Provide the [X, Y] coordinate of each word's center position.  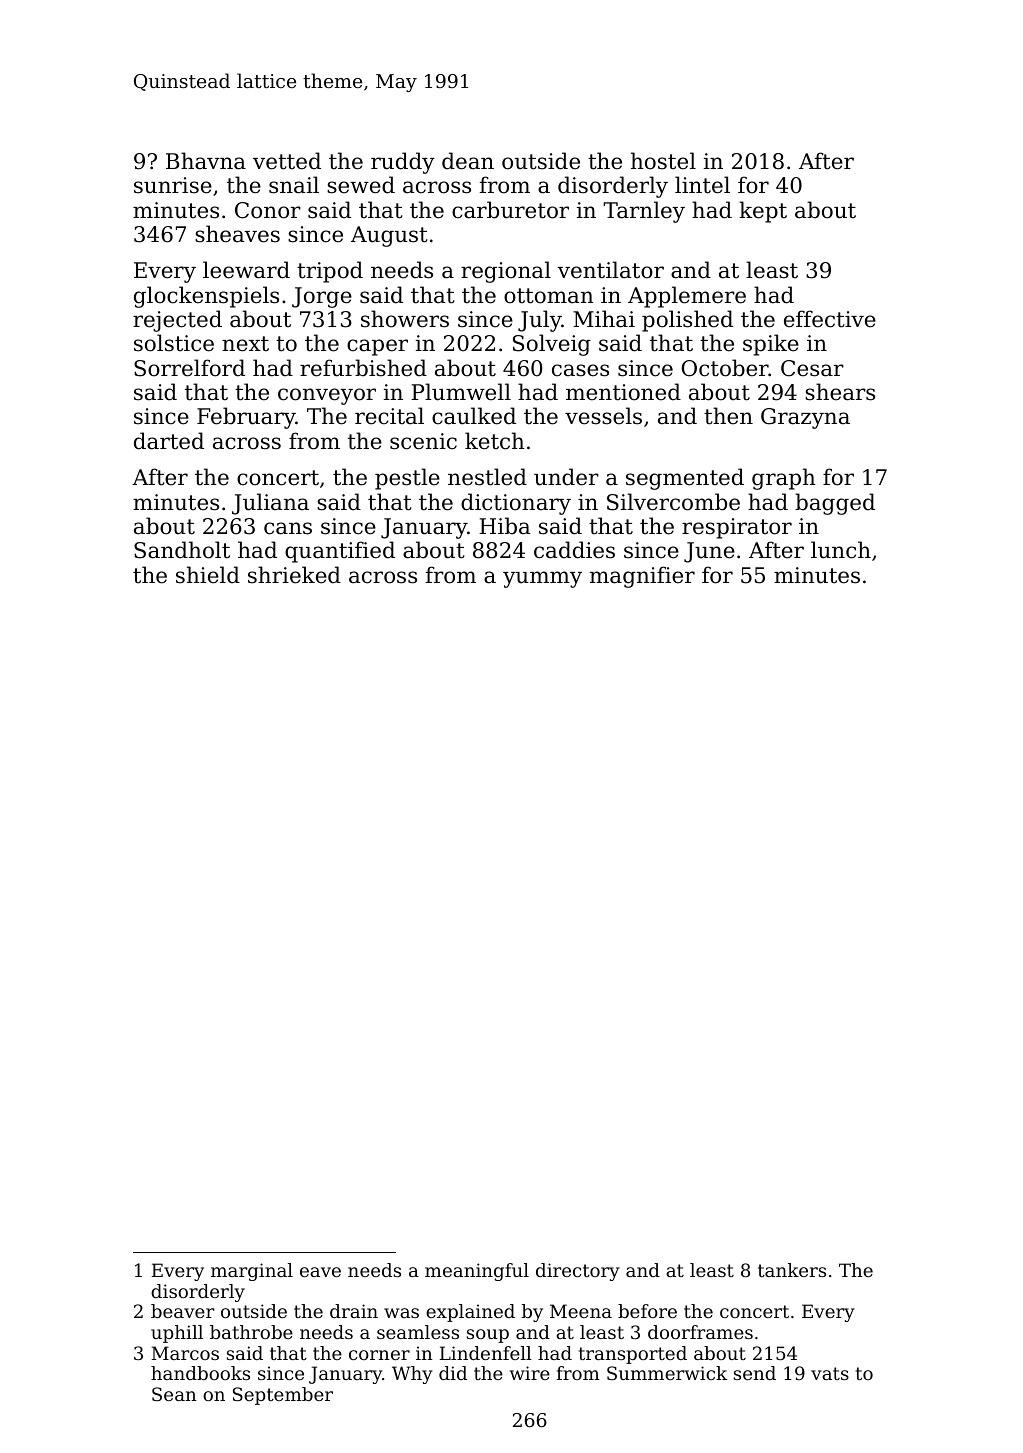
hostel [663, 161]
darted [169, 441]
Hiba [504, 526]
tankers [792, 1270]
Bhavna [206, 161]
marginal [252, 1272]
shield [208, 575]
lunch [841, 550]
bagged [835, 504]
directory [578, 1272]
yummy [542, 579]
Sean [174, 1394]
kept [763, 212]
